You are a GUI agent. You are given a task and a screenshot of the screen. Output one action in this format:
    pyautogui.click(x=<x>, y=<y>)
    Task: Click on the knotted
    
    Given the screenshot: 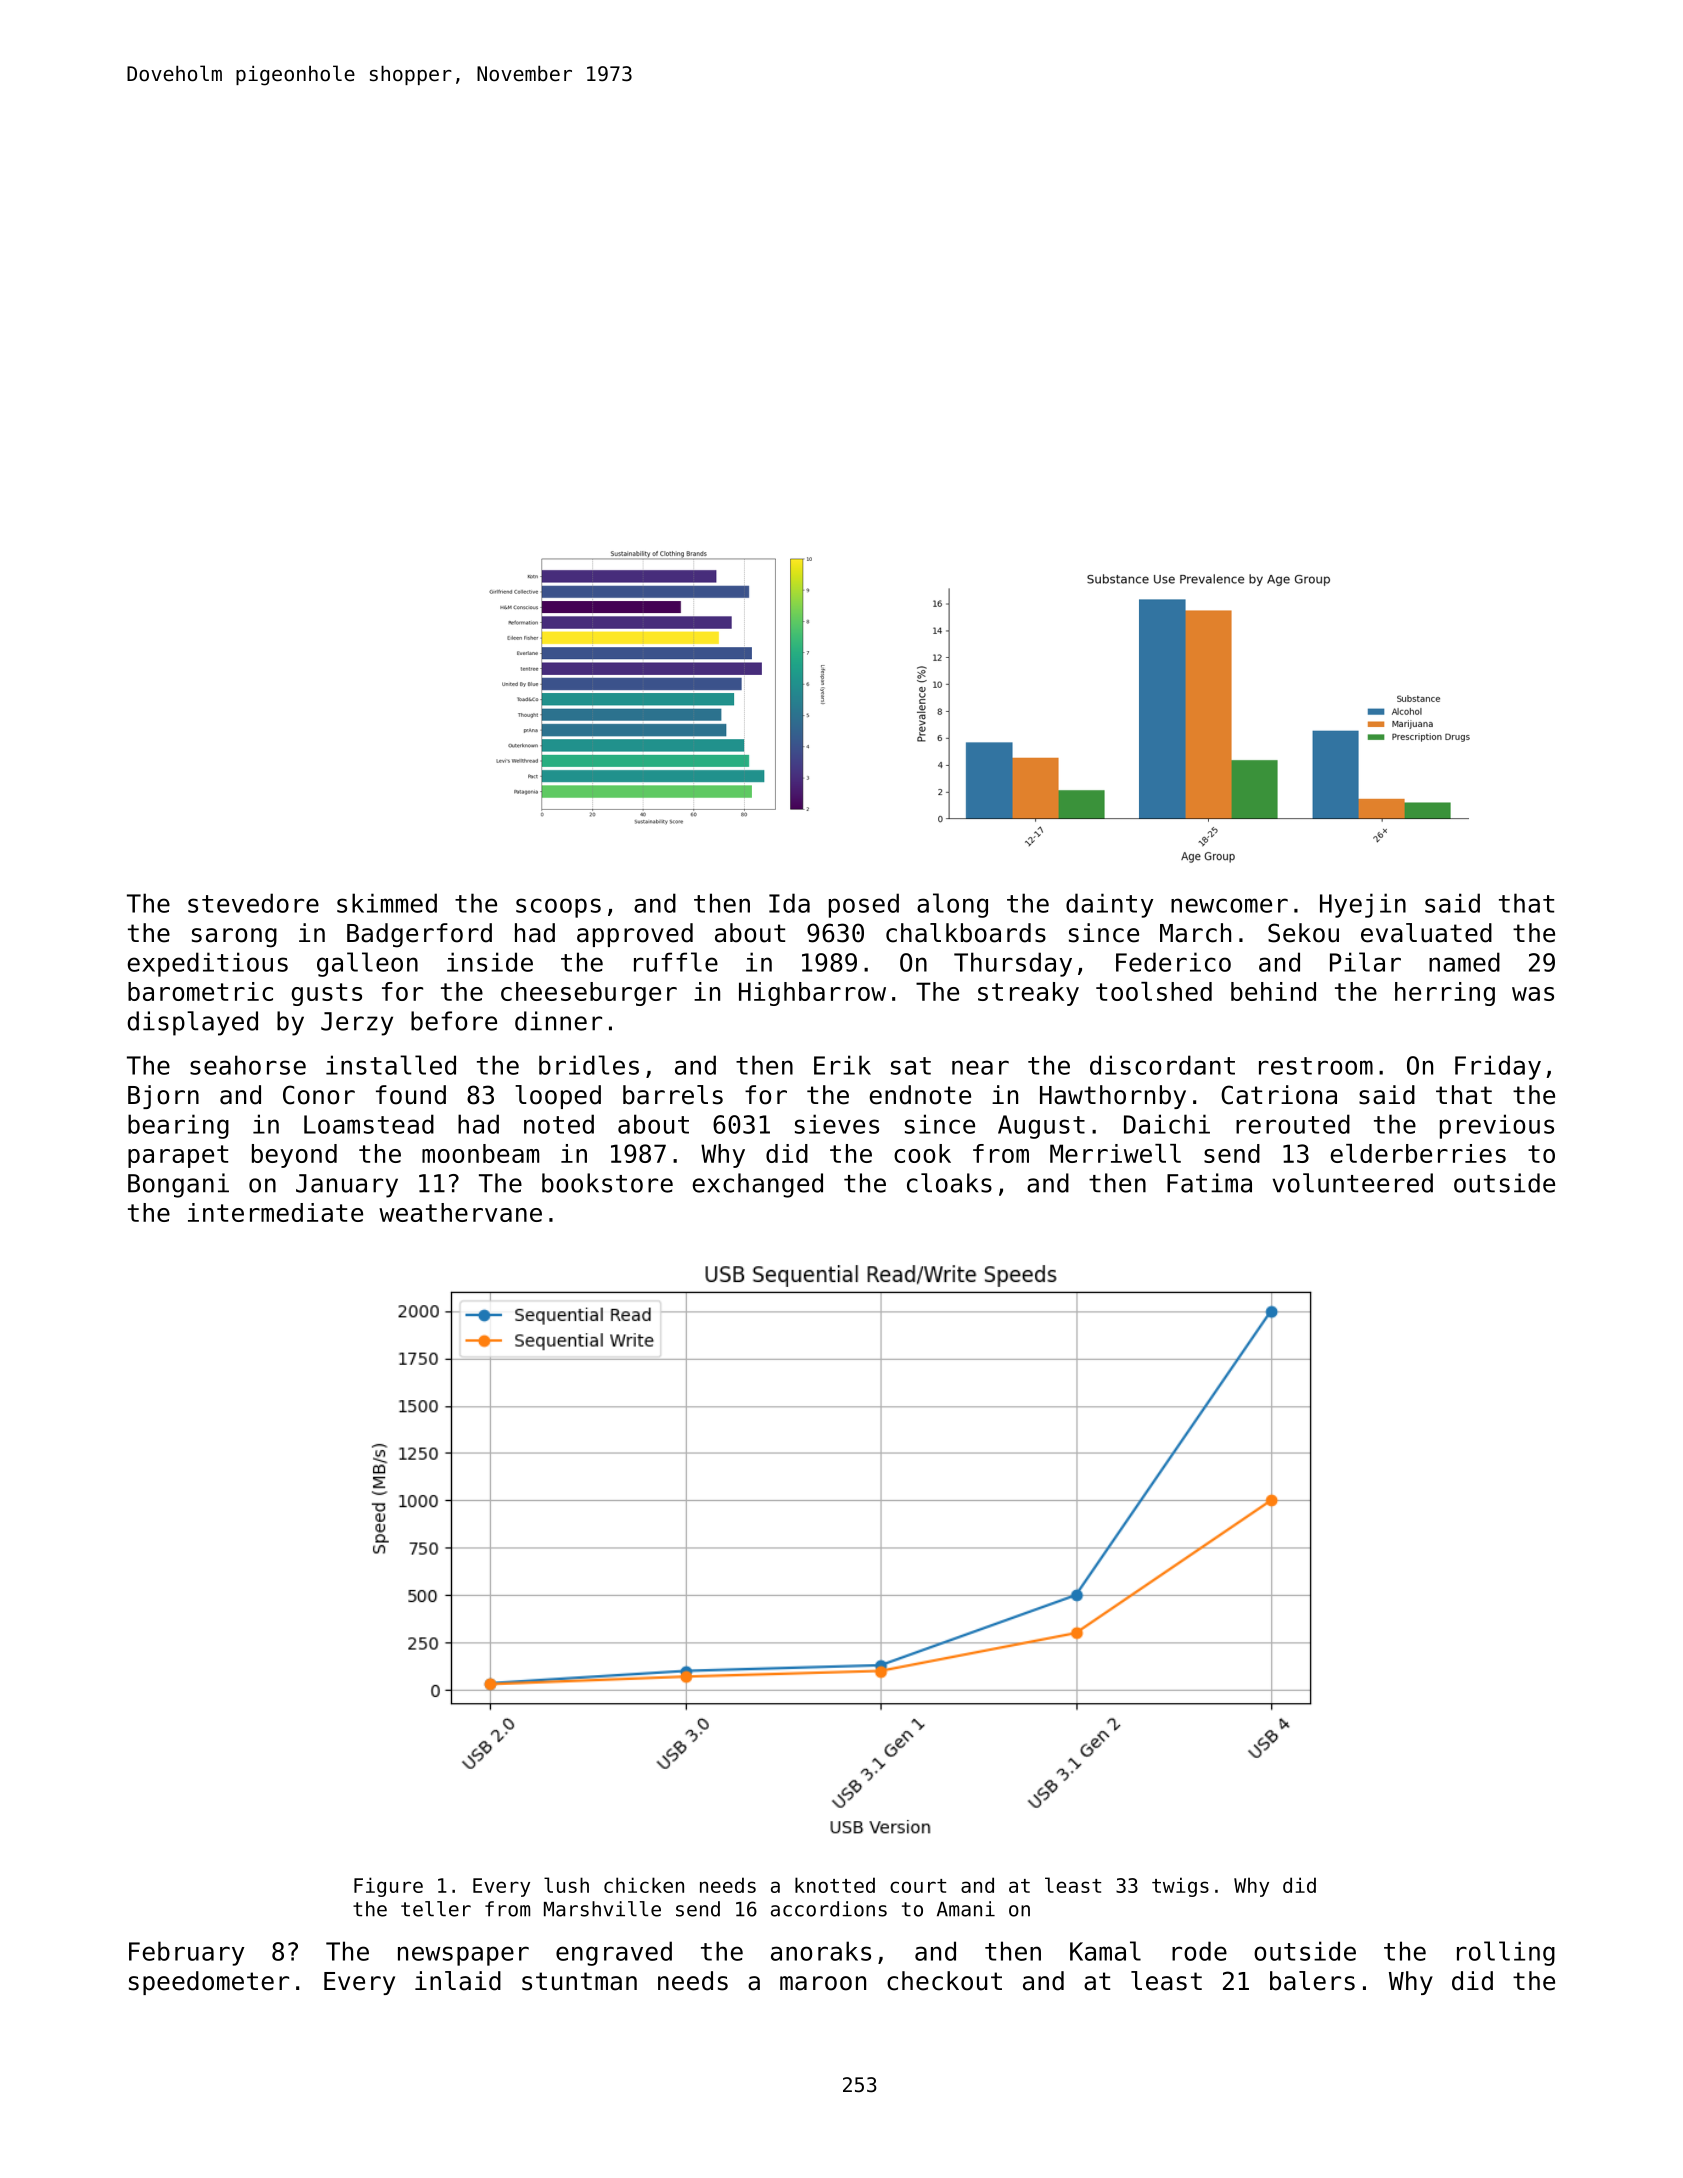 What is the action you would take?
    pyautogui.click(x=835, y=1885)
